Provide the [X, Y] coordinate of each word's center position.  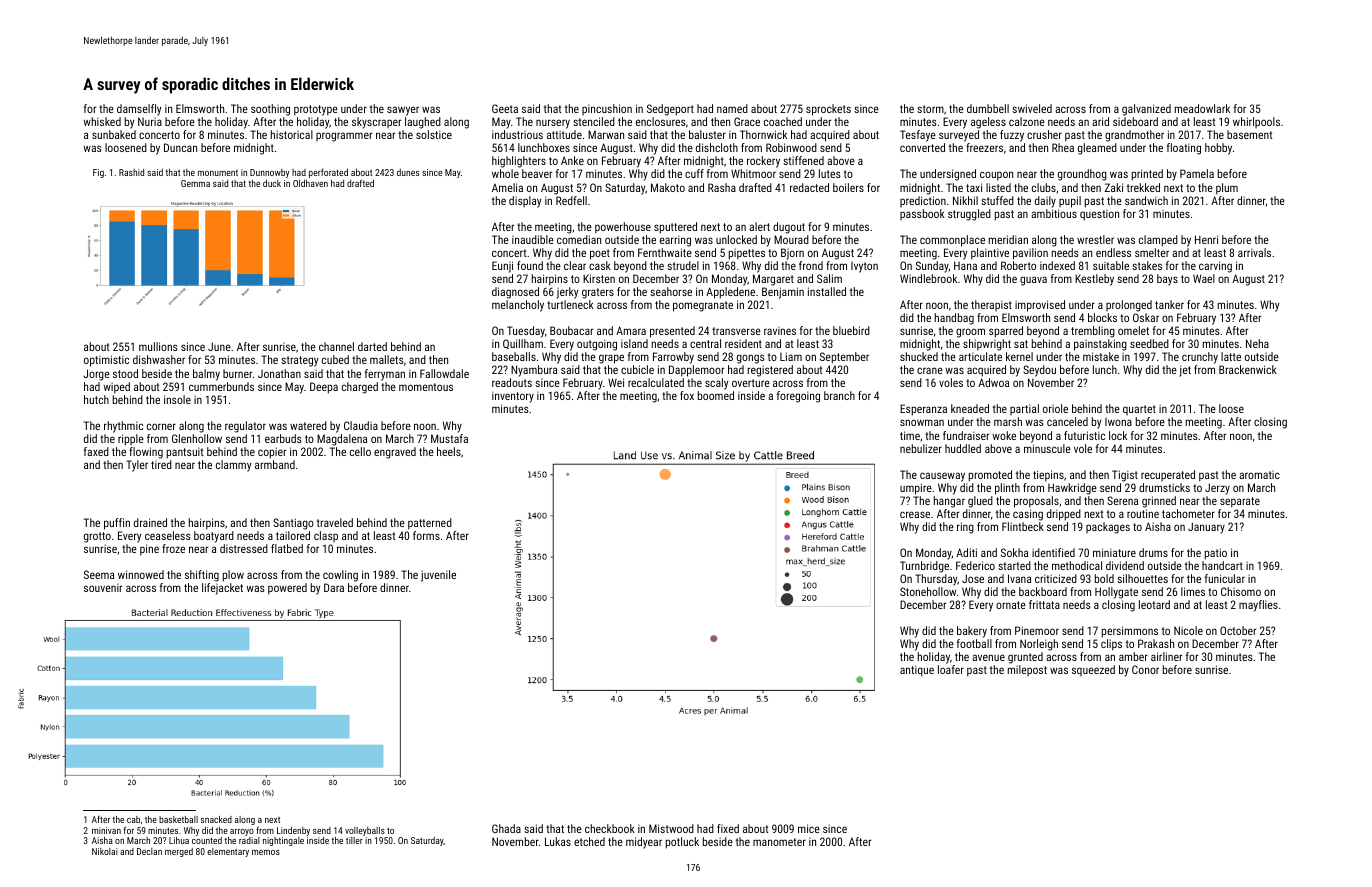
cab [133, 819]
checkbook [610, 828]
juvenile [438, 576]
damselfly [139, 110]
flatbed [287, 548]
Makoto [668, 187]
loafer [951, 669]
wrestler [1095, 239]
